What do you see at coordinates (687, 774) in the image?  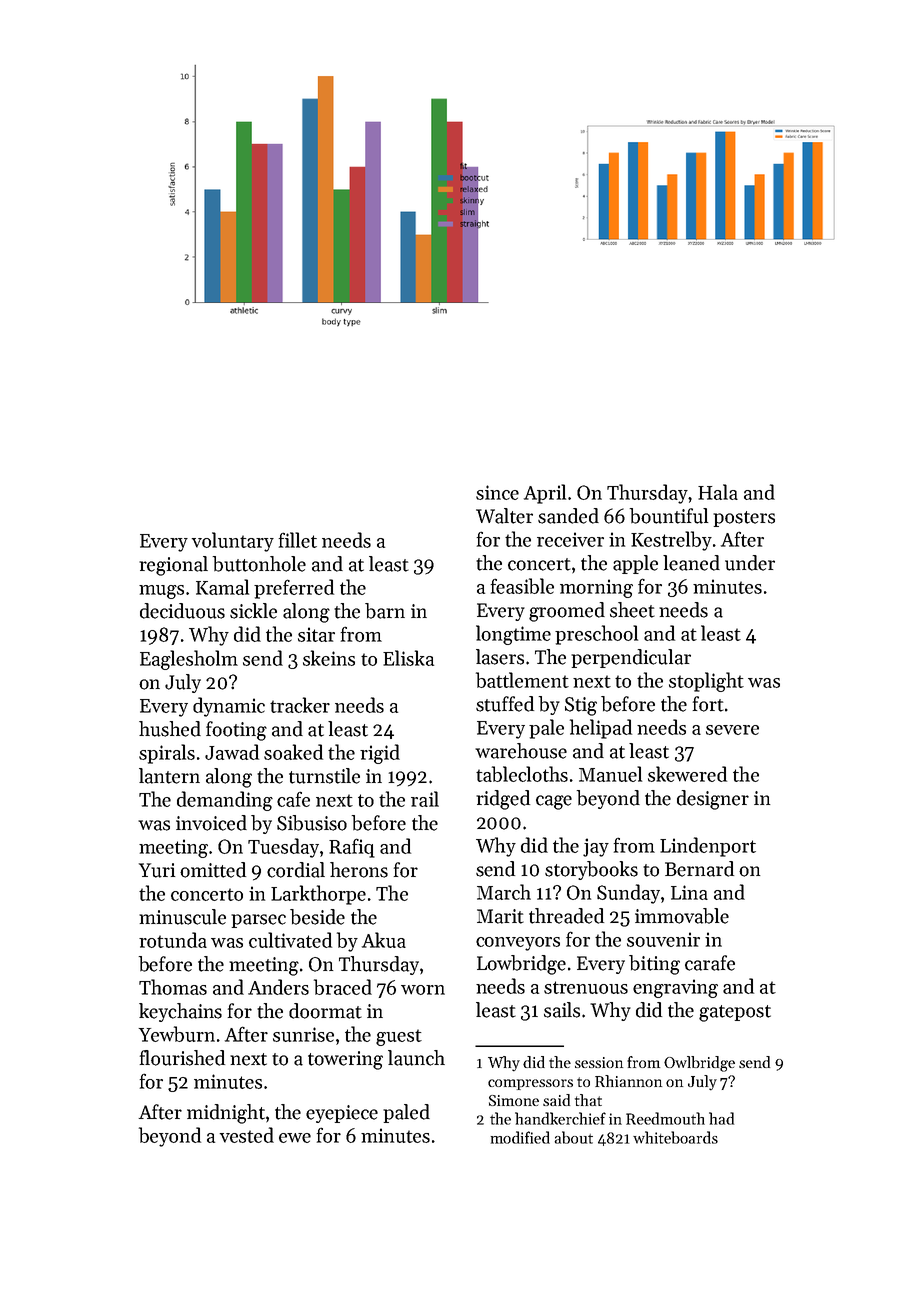 I see `skewered` at bounding box center [687, 774].
